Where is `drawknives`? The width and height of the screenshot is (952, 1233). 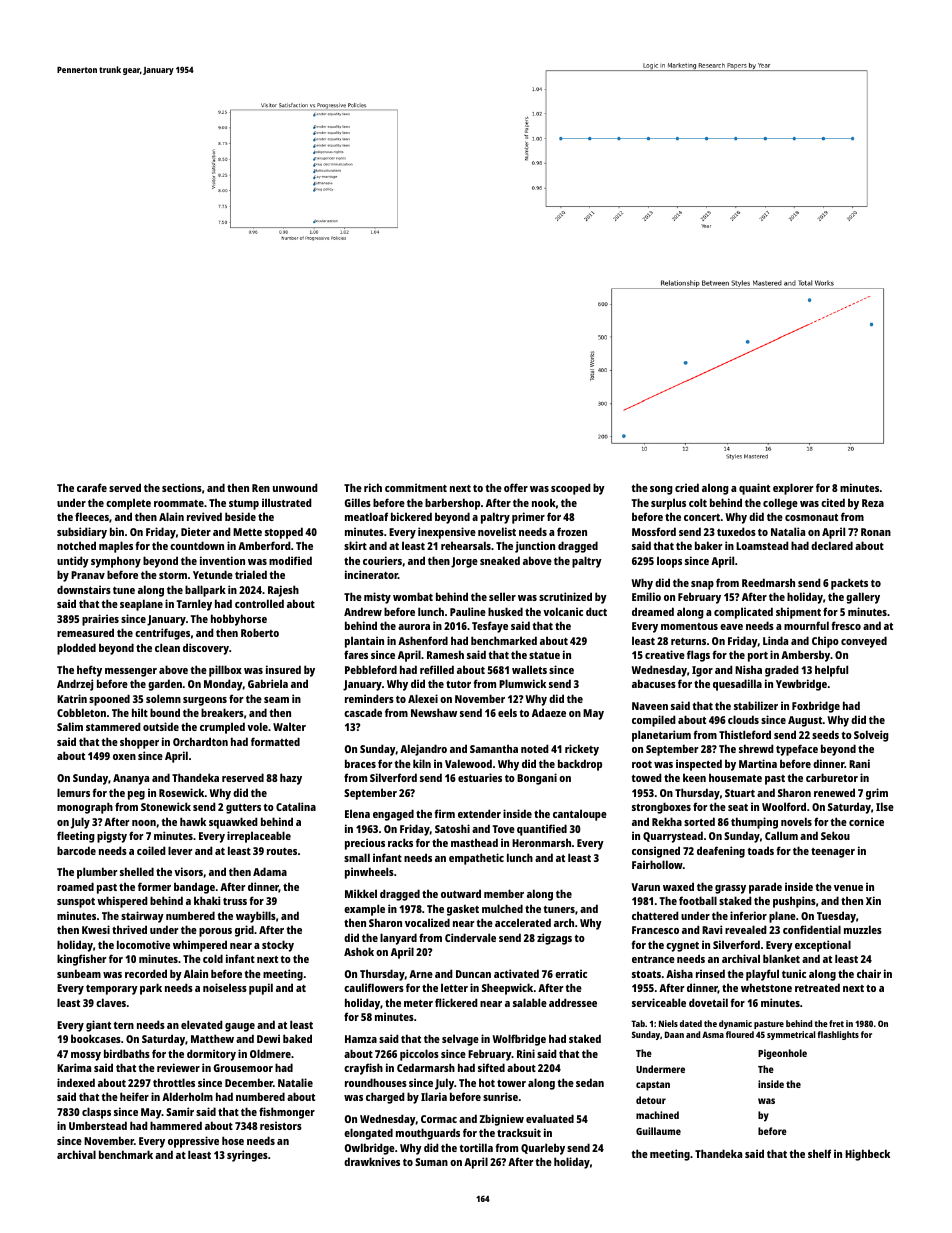 drawknives is located at coordinates (372, 1161).
